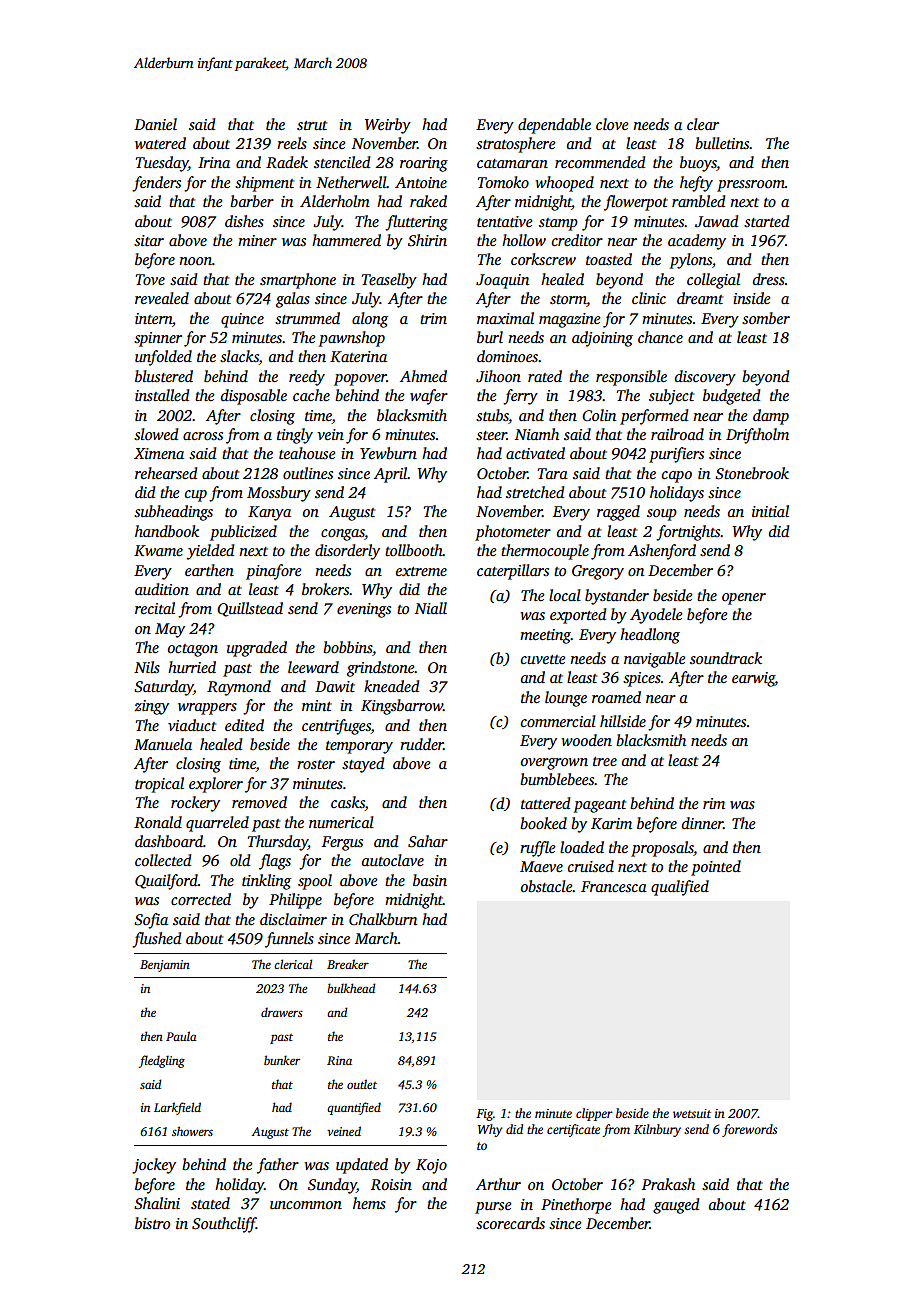 Image resolution: width=924 pixels, height=1314 pixels. I want to click on Saturday, so click(163, 688).
